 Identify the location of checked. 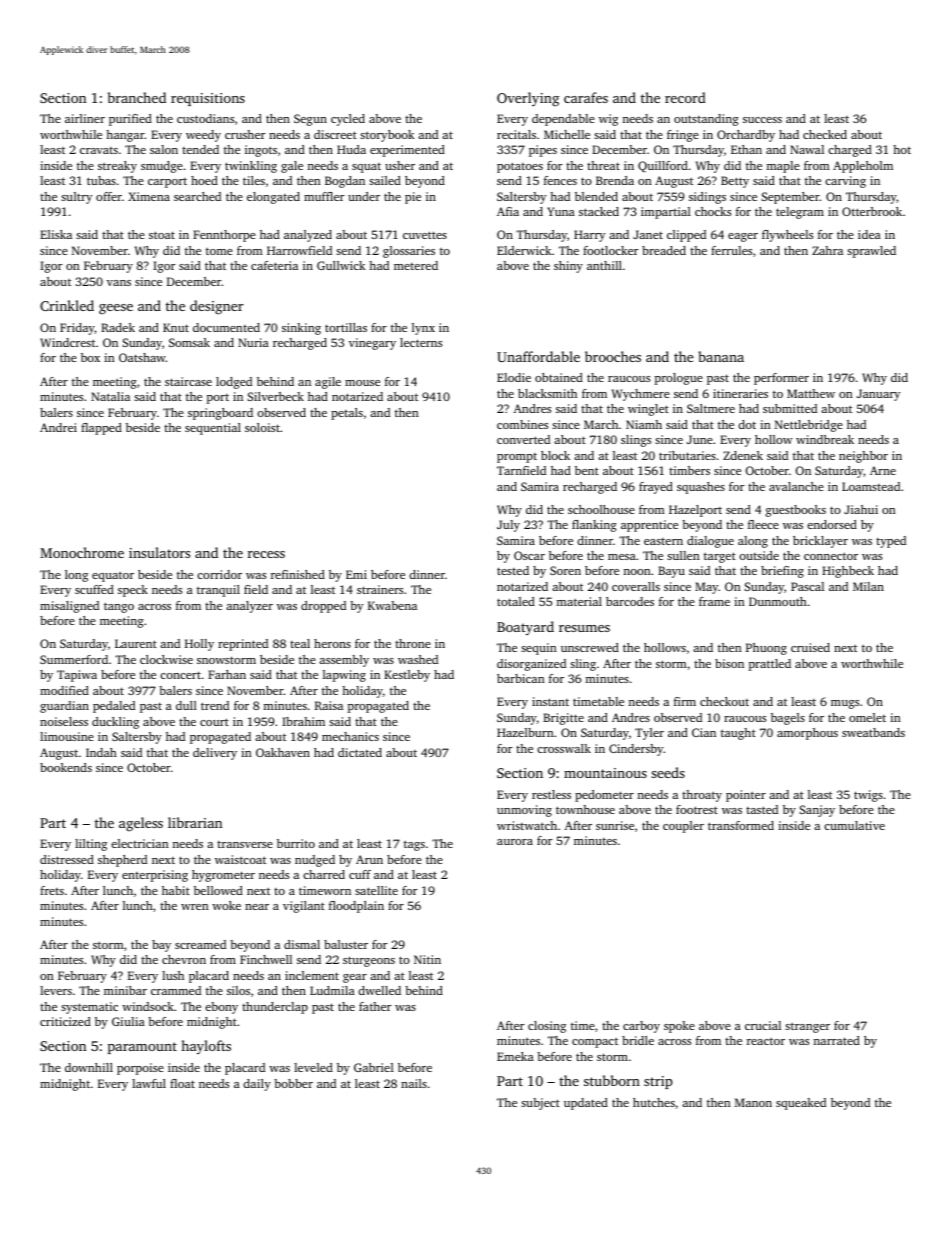
(825, 134).
